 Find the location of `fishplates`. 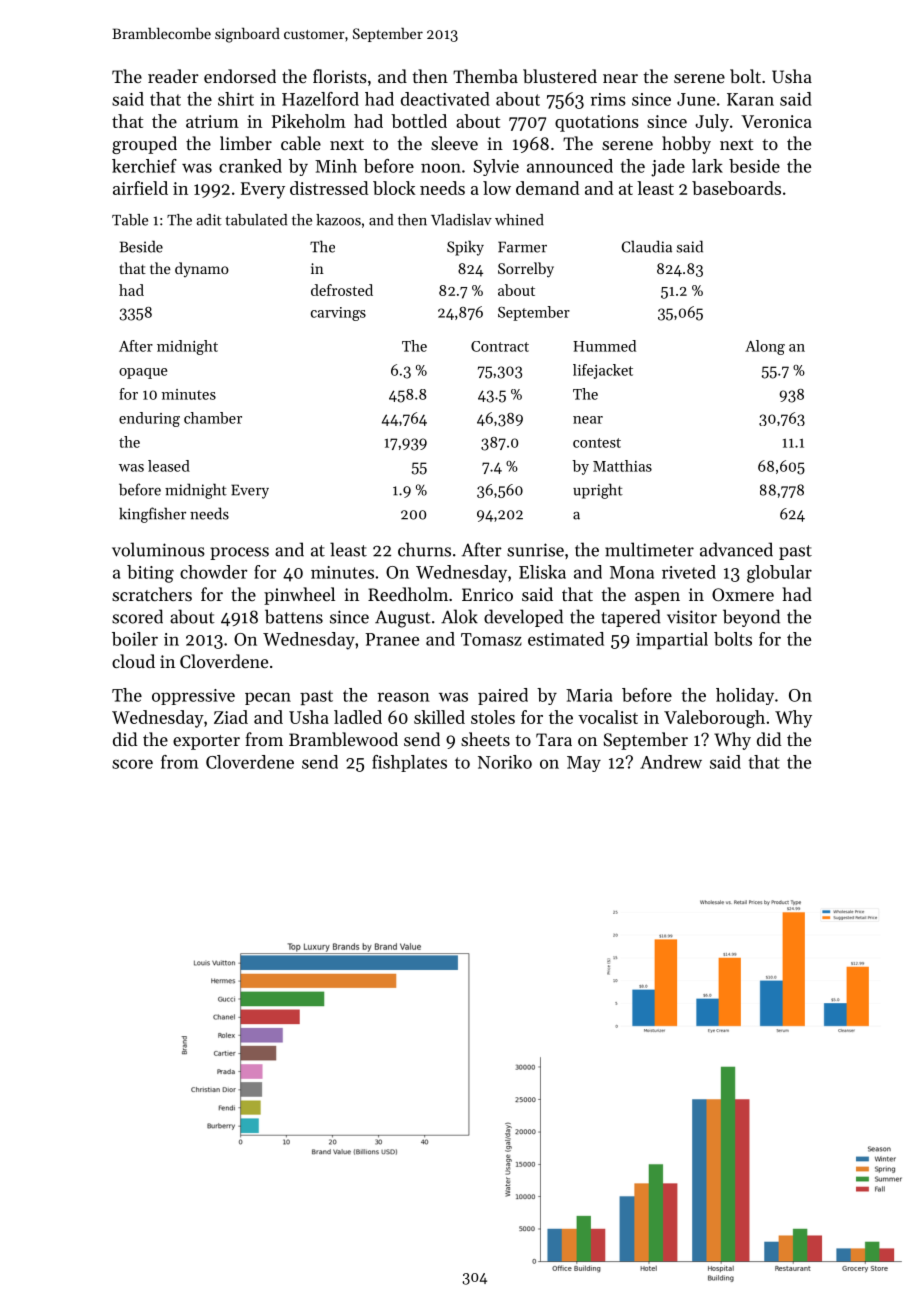

fishplates is located at coordinates (409, 763).
